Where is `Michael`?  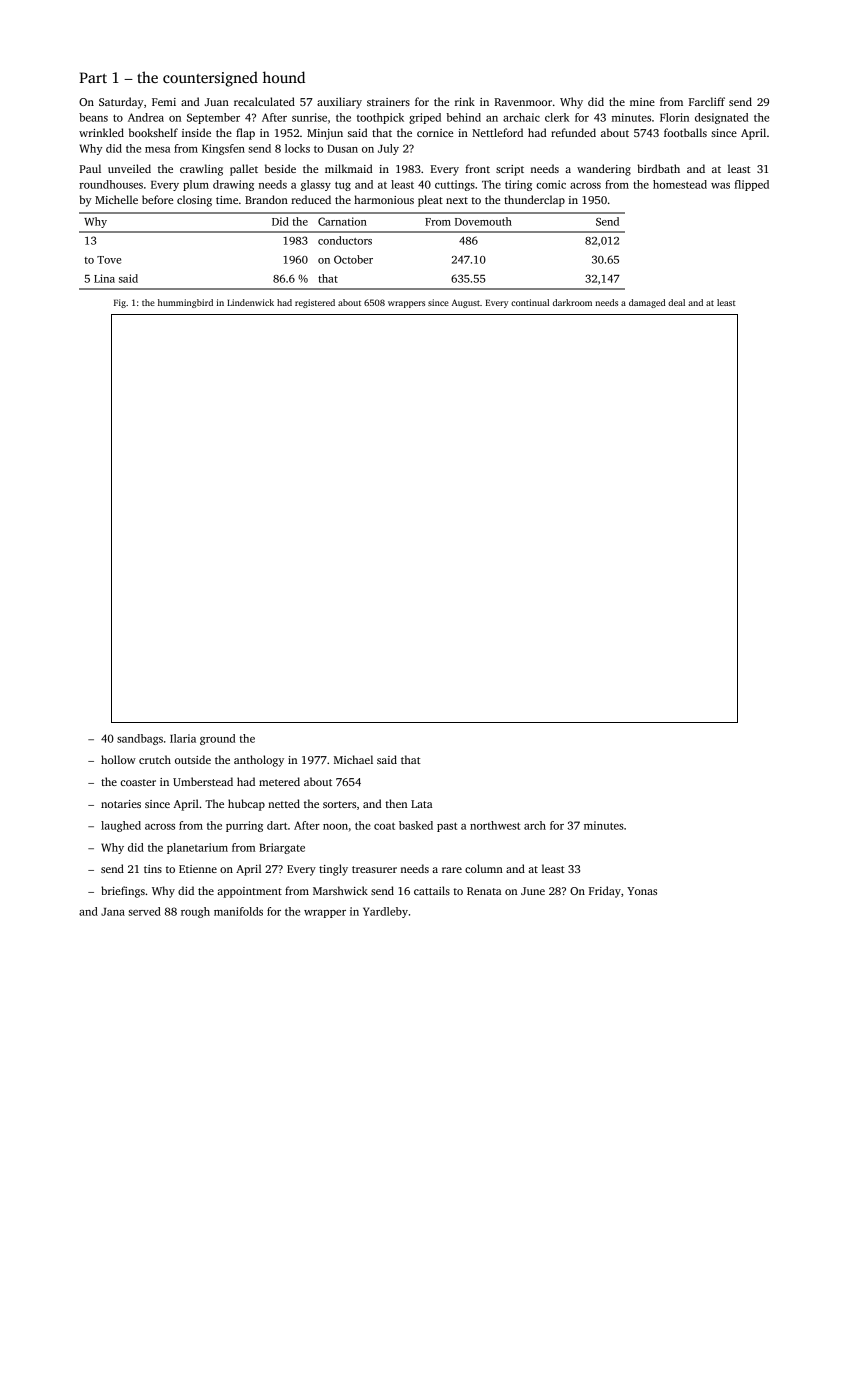
Michael is located at coordinates (353, 759).
